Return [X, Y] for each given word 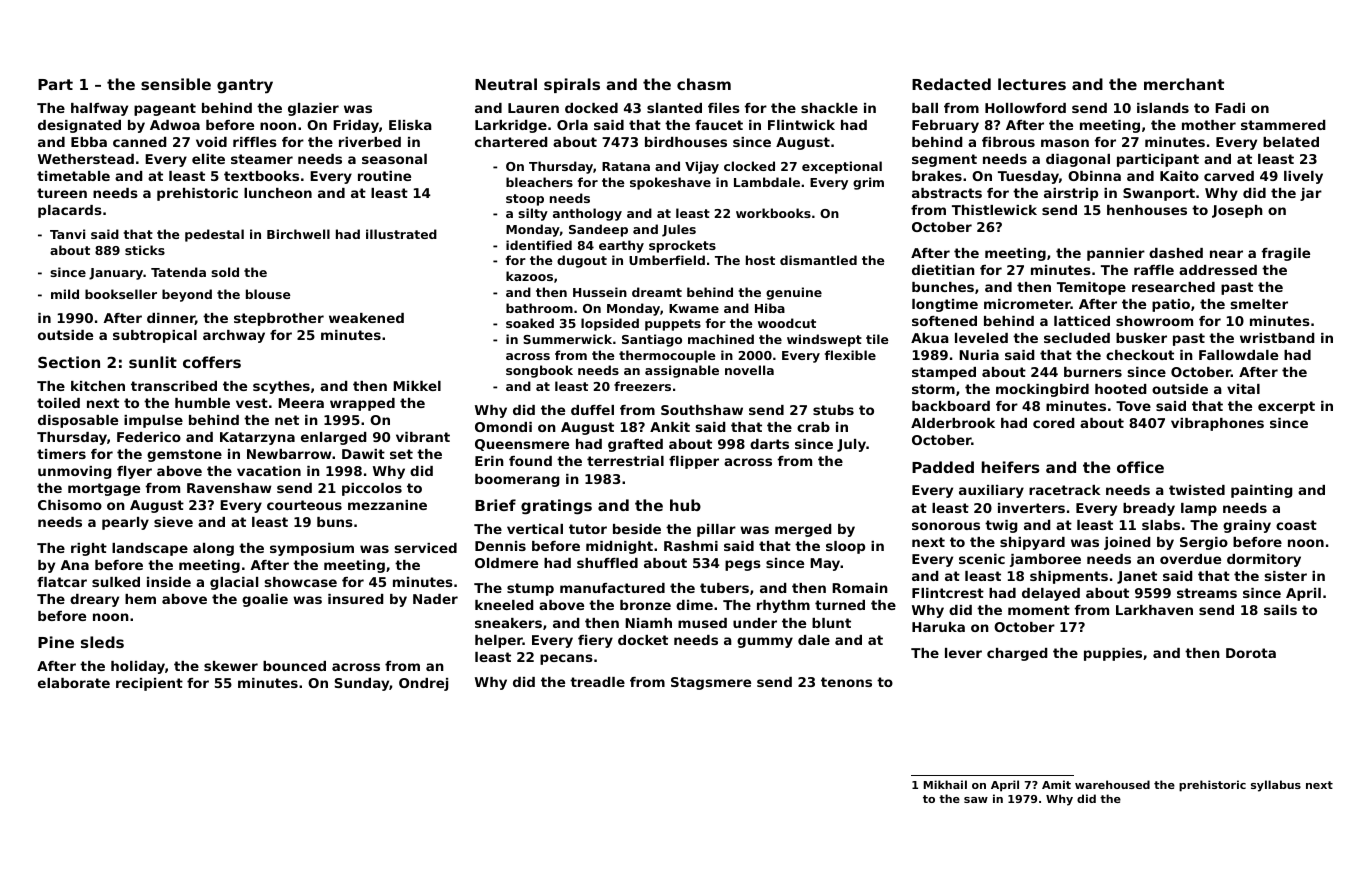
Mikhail [945, 784]
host [760, 260]
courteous [304, 505]
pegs [743, 565]
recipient [149, 684]
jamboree [1045, 560]
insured [356, 599]
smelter [1259, 304]
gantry [245, 86]
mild [65, 294]
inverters [1031, 508]
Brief [495, 505]
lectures [1032, 84]
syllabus [1276, 786]
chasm [704, 84]
